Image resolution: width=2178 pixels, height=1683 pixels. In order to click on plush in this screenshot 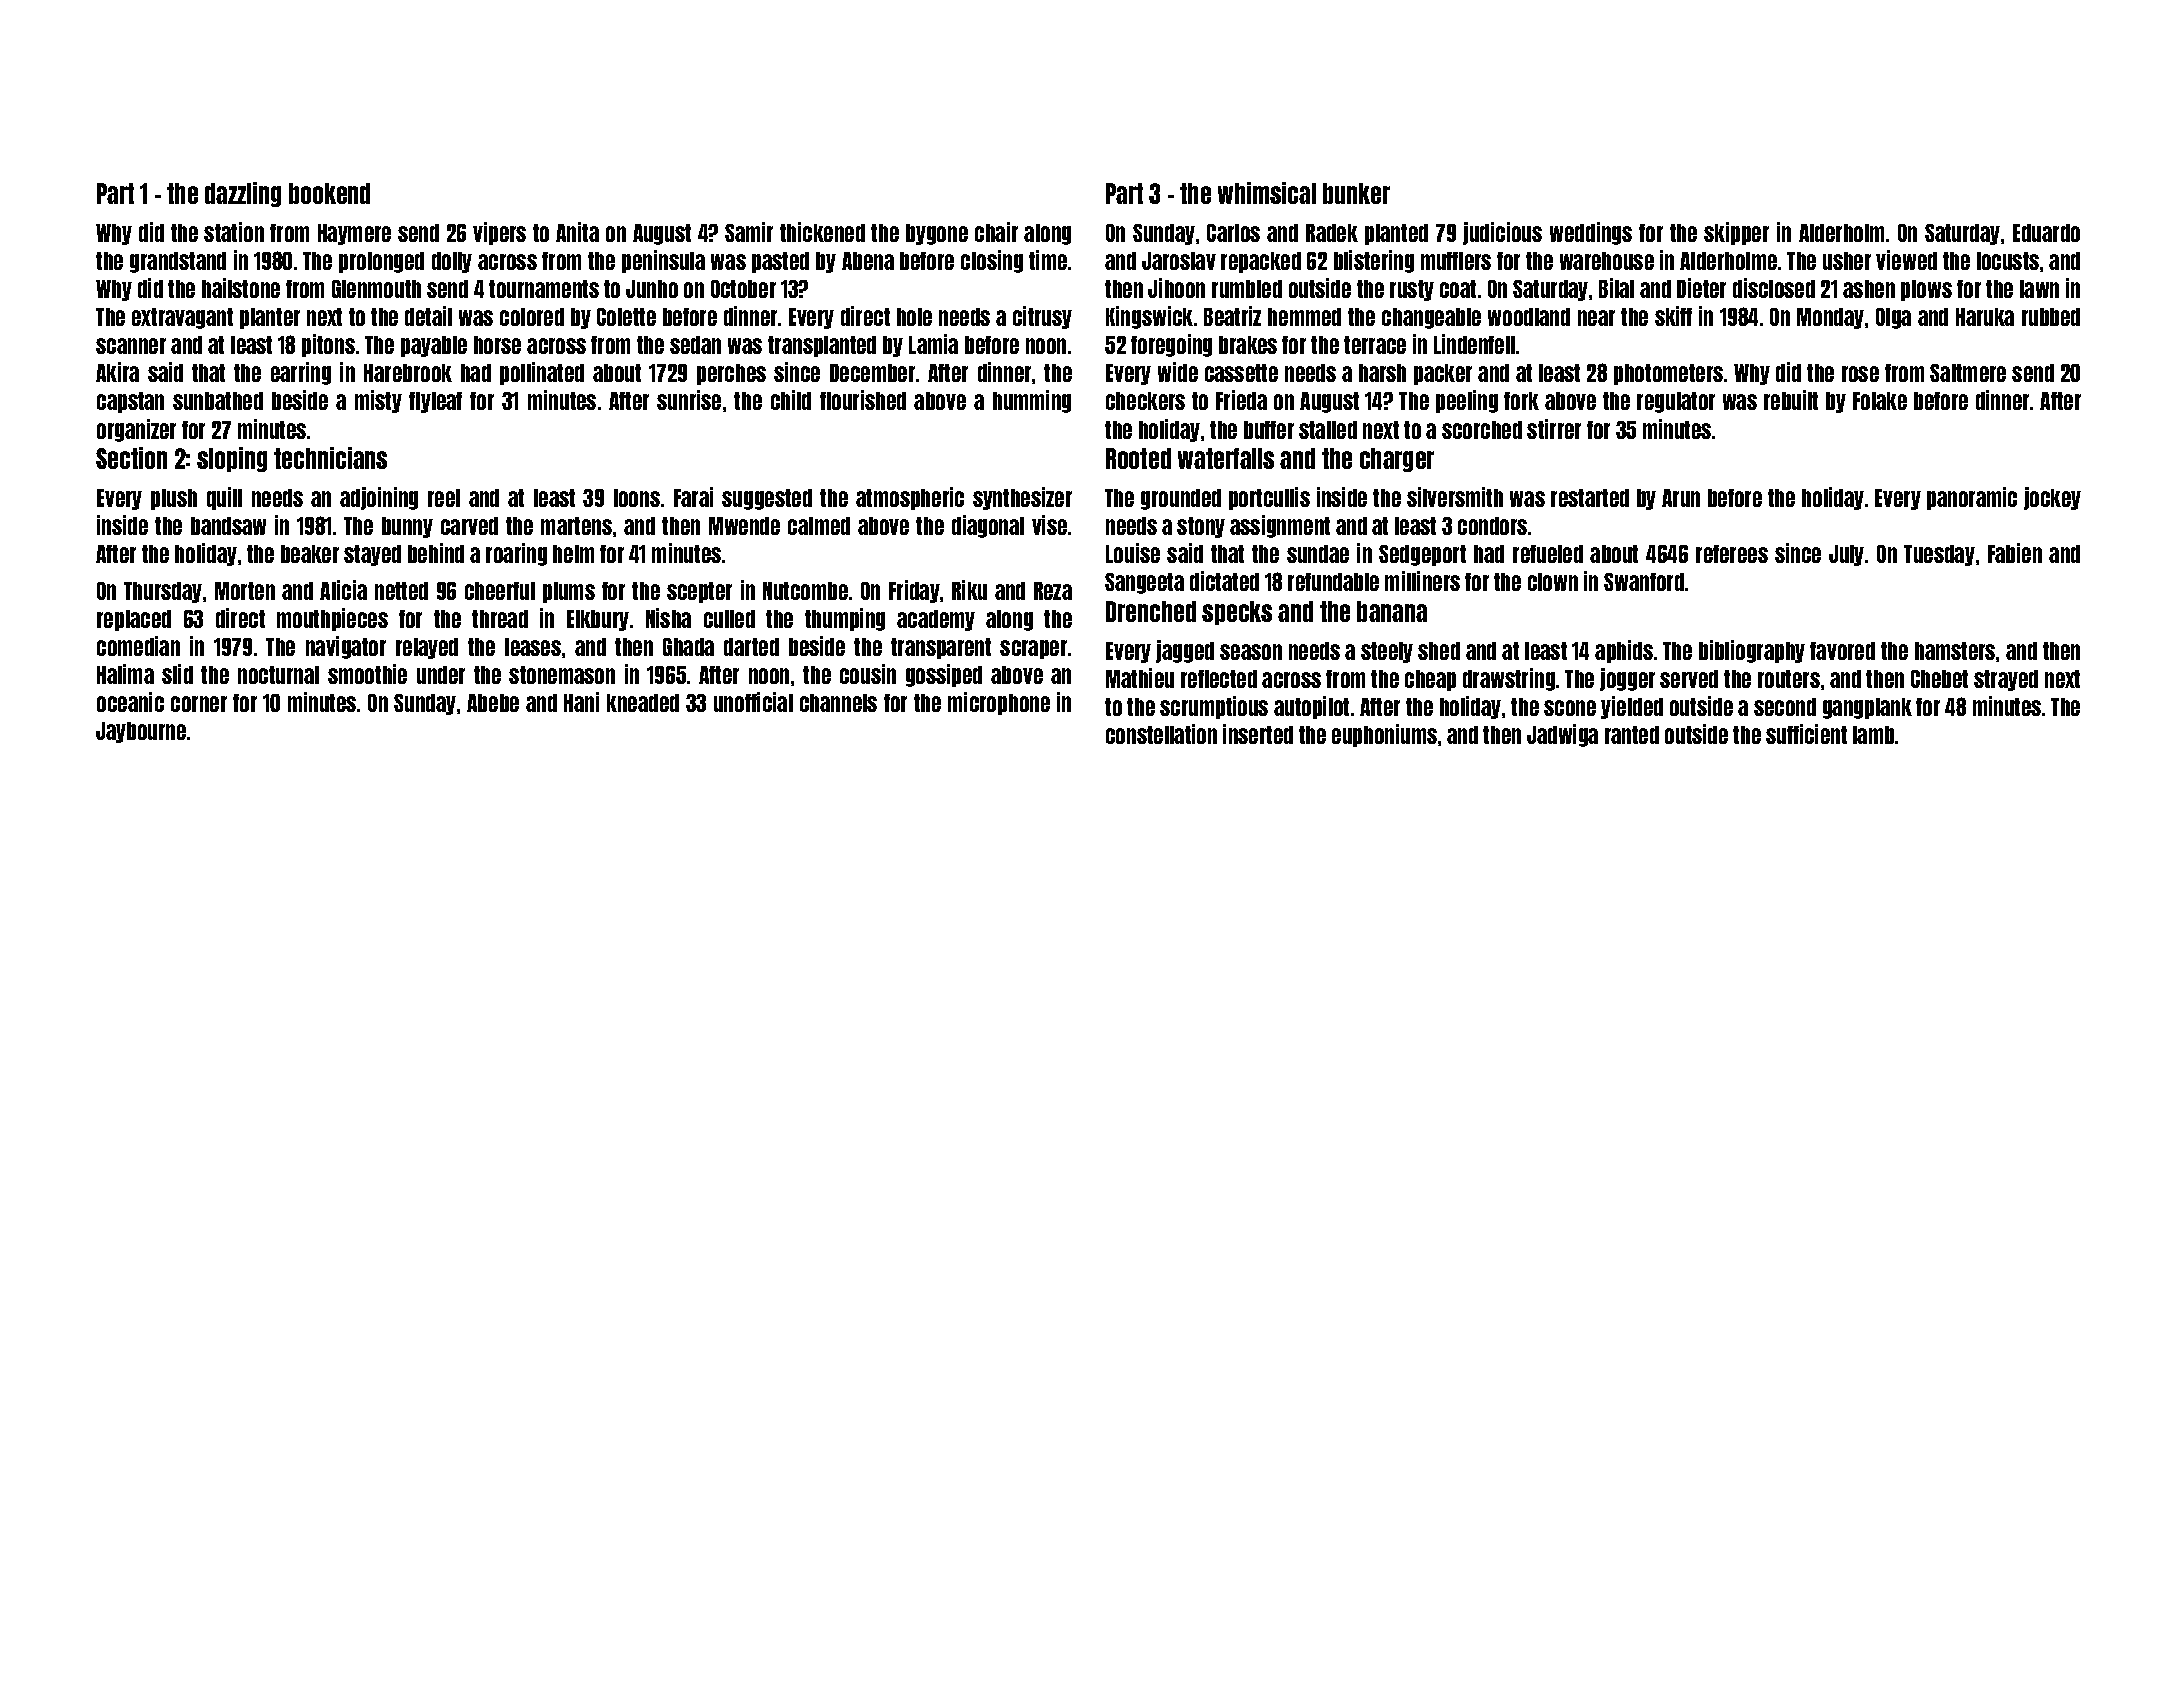, I will do `click(174, 499)`.
